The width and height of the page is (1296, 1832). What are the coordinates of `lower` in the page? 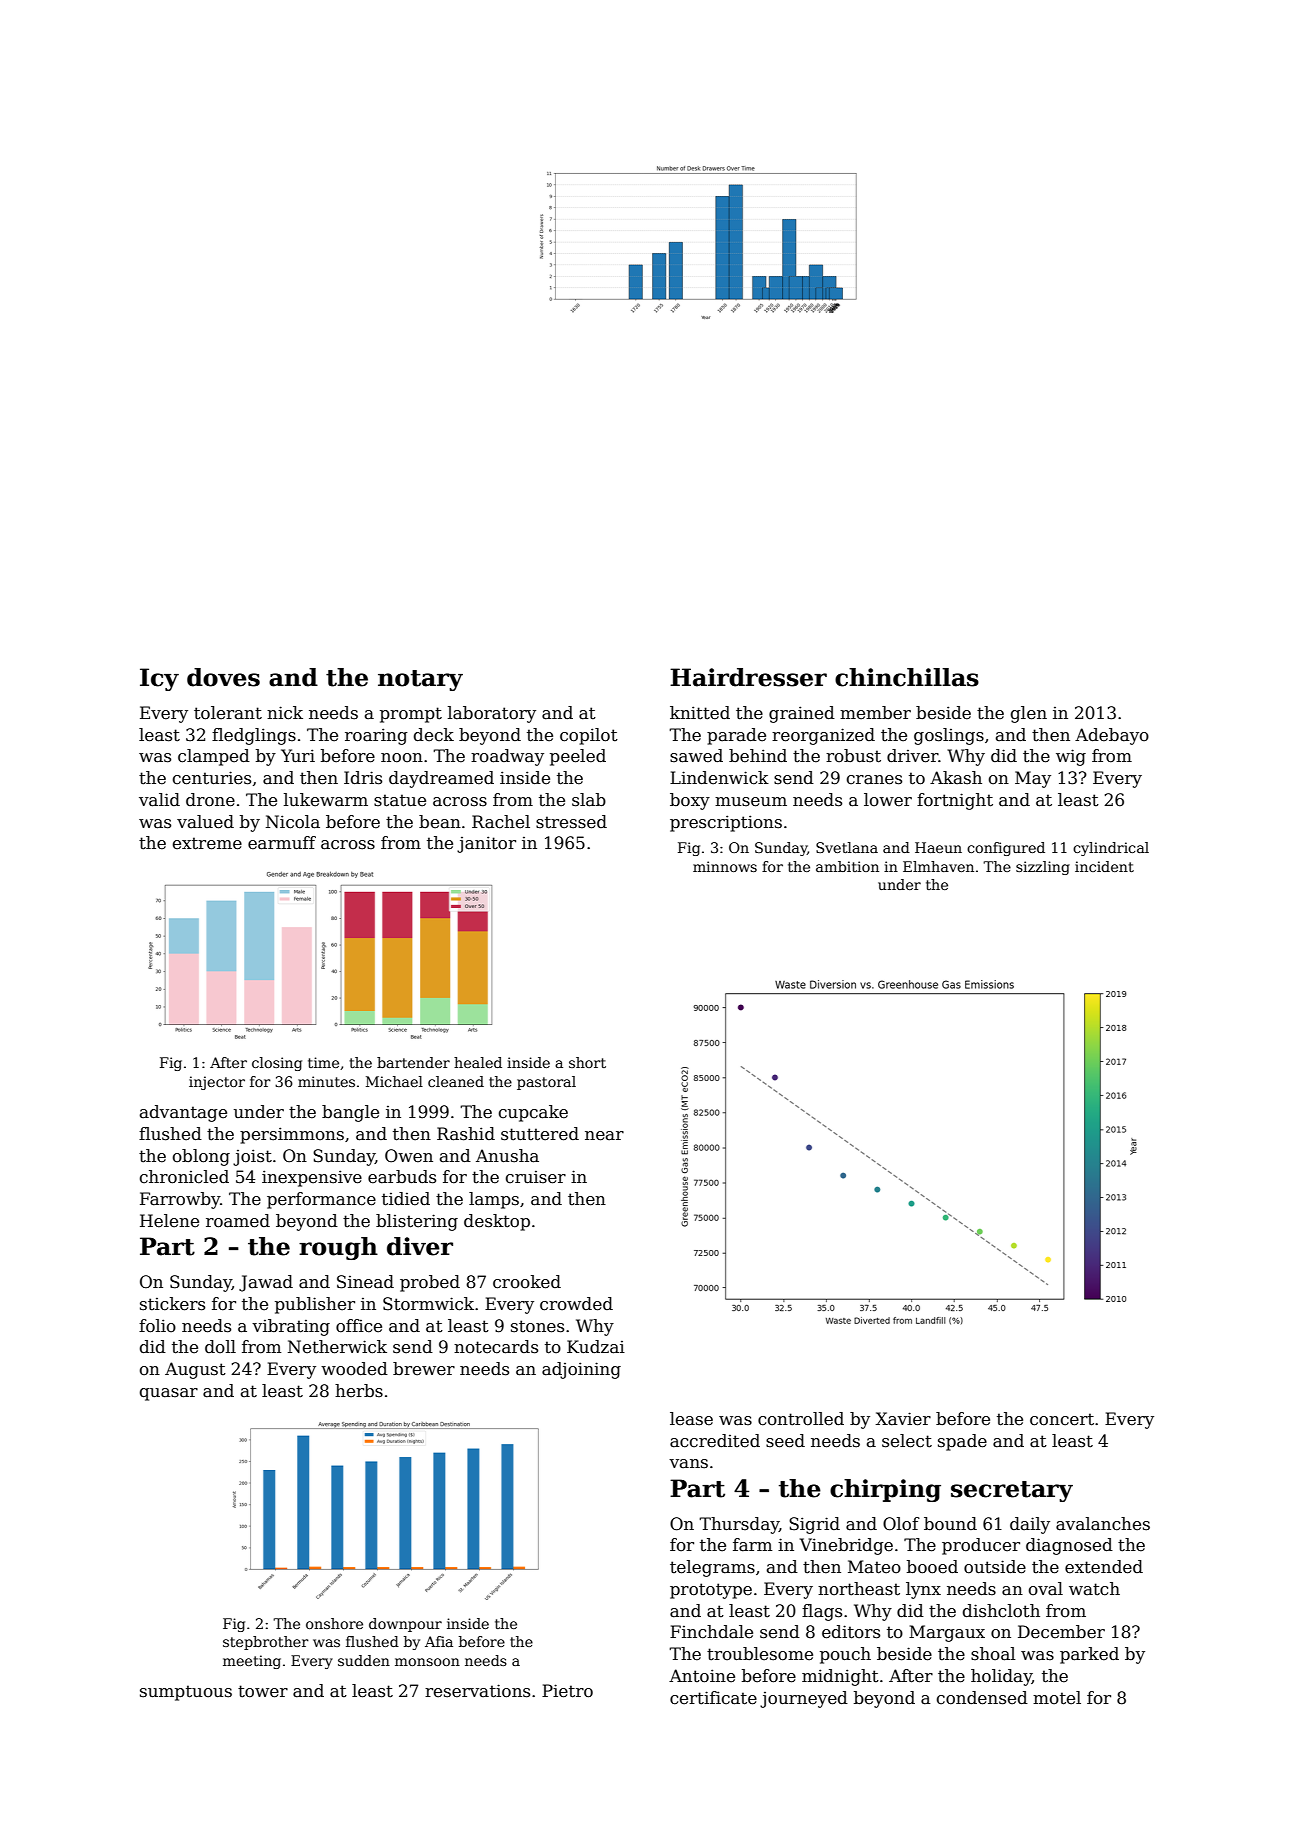 It's located at (888, 800).
